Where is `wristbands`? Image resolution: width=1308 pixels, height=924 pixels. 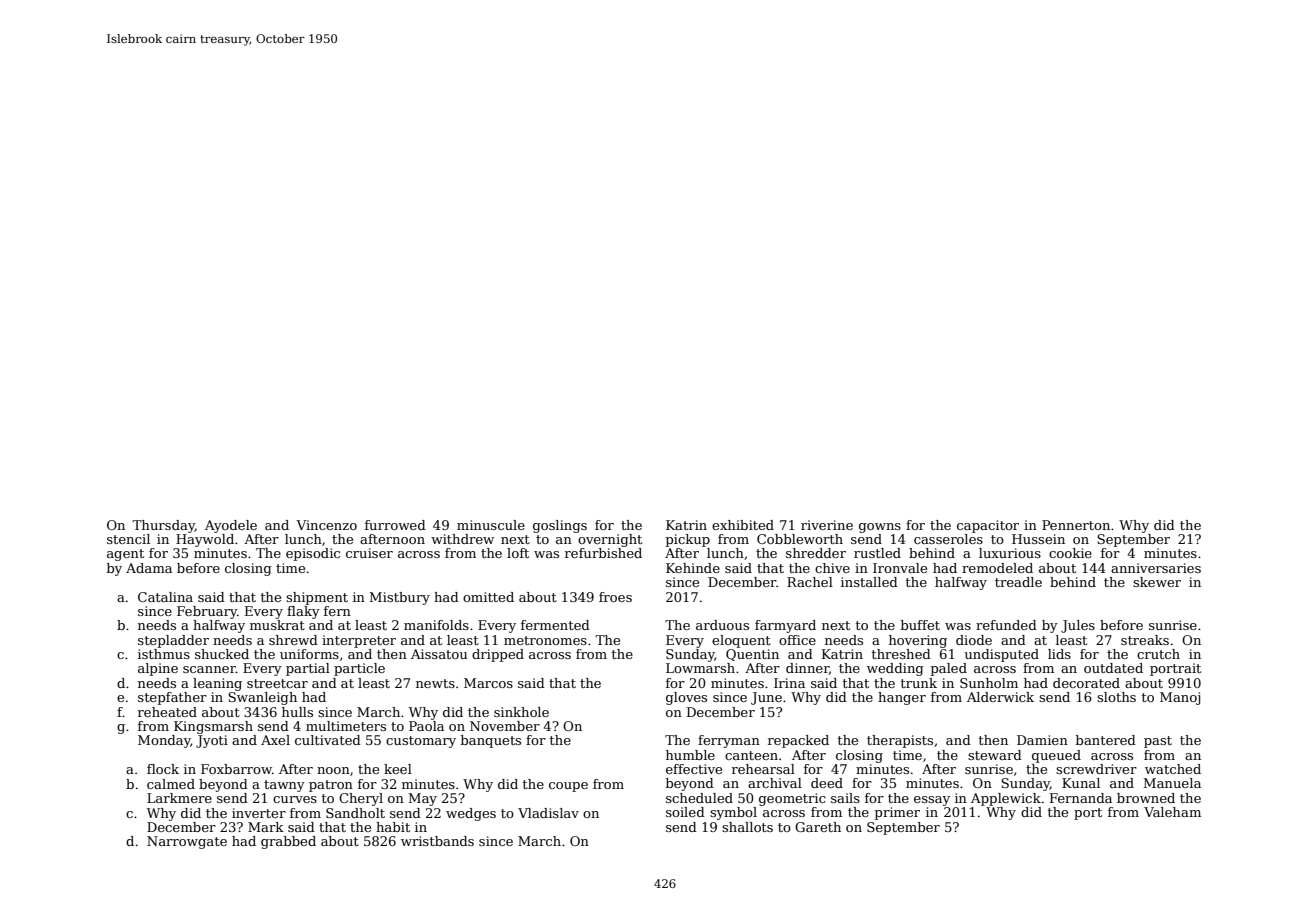 wristbands is located at coordinates (437, 841).
